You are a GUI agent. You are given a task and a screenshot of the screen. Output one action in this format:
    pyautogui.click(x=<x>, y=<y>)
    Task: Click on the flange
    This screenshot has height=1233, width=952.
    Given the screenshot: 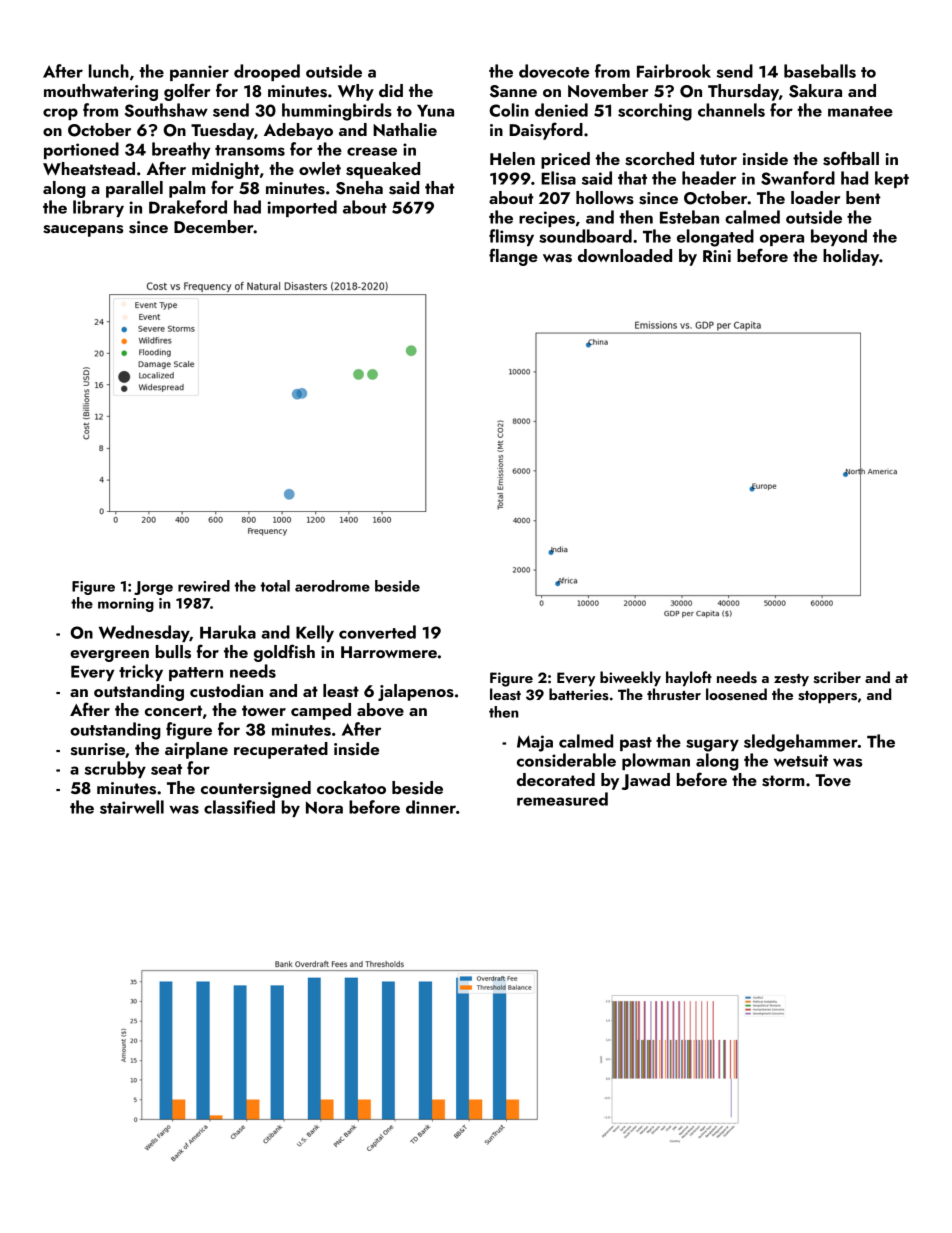 What is the action you would take?
    pyautogui.click(x=513, y=257)
